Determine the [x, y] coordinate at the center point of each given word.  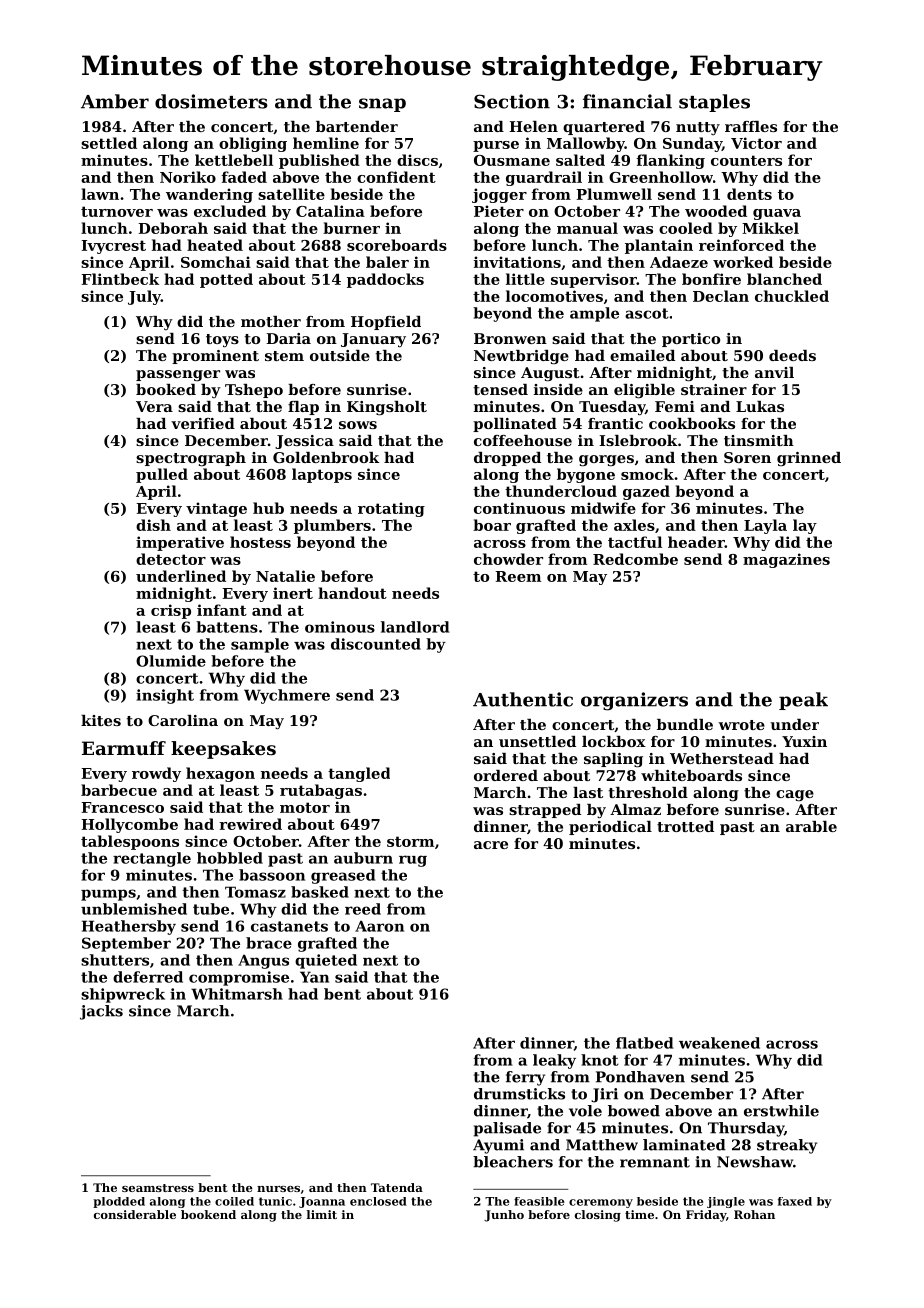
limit [322, 1214]
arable [811, 826]
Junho [504, 1216]
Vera [154, 406]
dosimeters [211, 101]
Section [512, 101]
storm [410, 841]
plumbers [332, 526]
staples [714, 103]
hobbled [230, 858]
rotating [391, 509]
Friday [706, 1216]
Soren [747, 457]
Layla [765, 526]
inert [293, 593]
